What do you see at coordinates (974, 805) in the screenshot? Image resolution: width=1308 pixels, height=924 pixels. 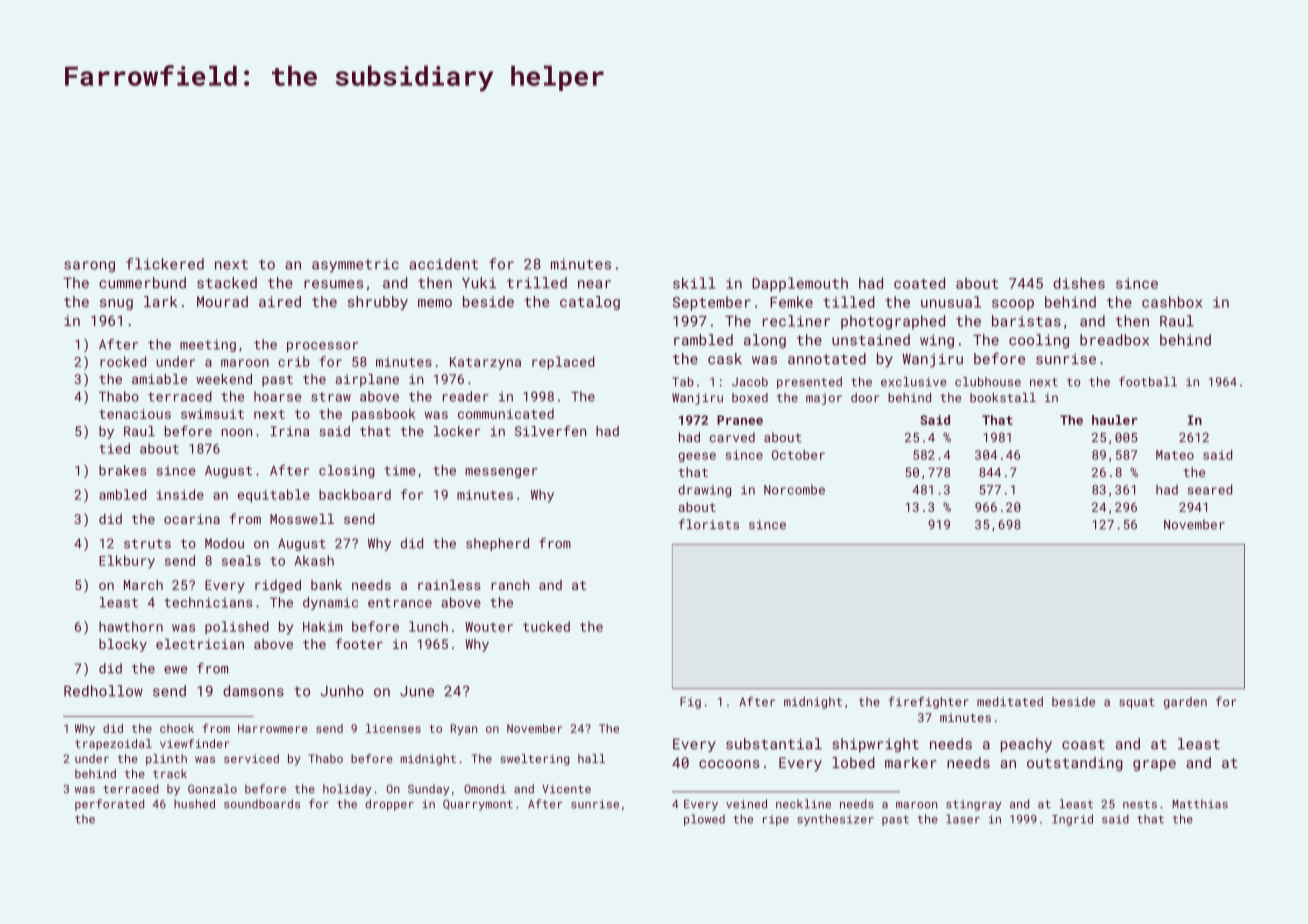 I see `stingray` at bounding box center [974, 805].
